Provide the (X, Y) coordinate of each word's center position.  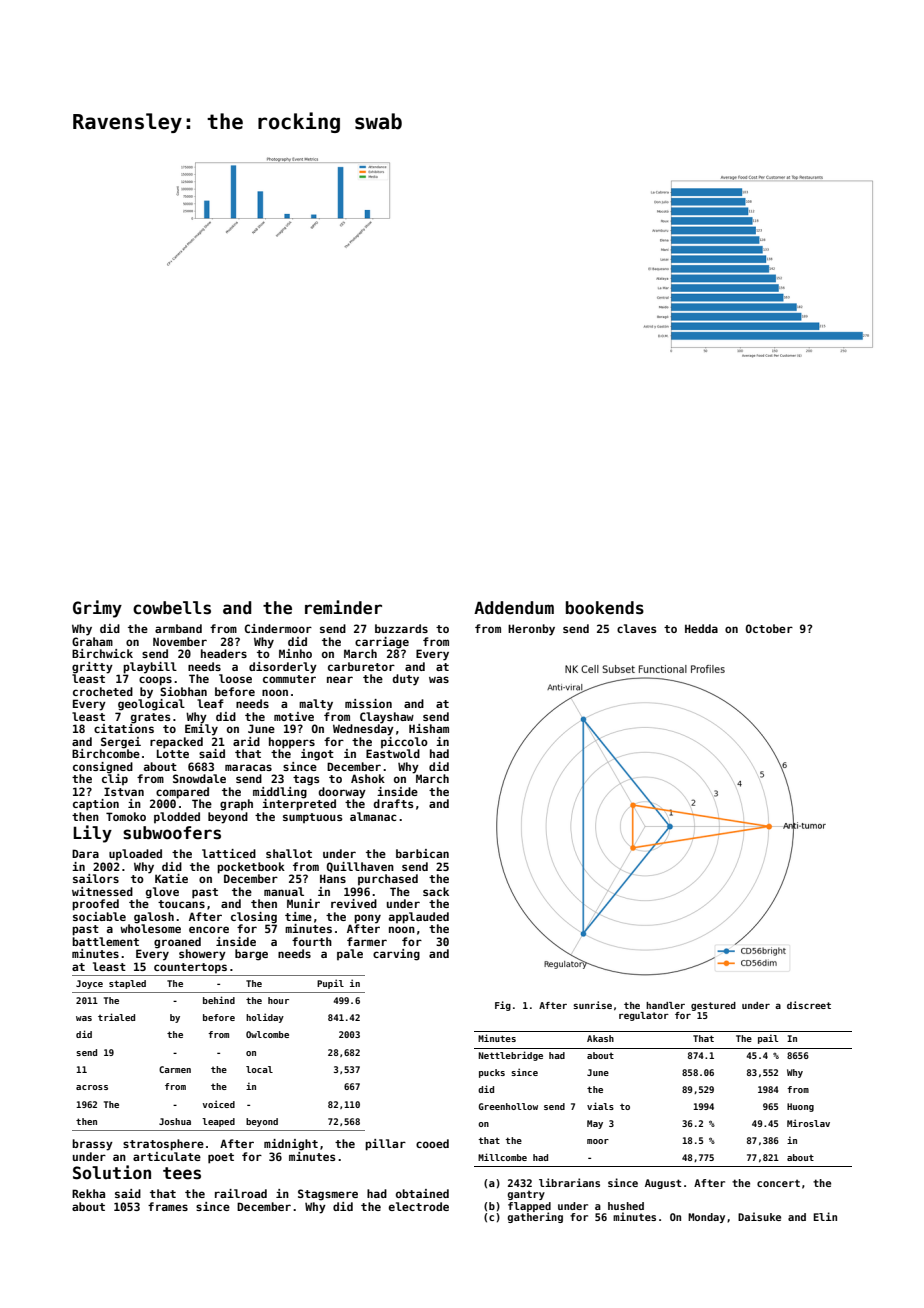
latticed (229, 853)
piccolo (404, 742)
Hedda (701, 628)
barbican (422, 853)
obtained (422, 1193)
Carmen (175, 1069)
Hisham (429, 728)
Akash (600, 1038)
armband (178, 628)
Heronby (531, 630)
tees (182, 1173)
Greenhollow (508, 1106)
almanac (373, 816)
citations (124, 728)
